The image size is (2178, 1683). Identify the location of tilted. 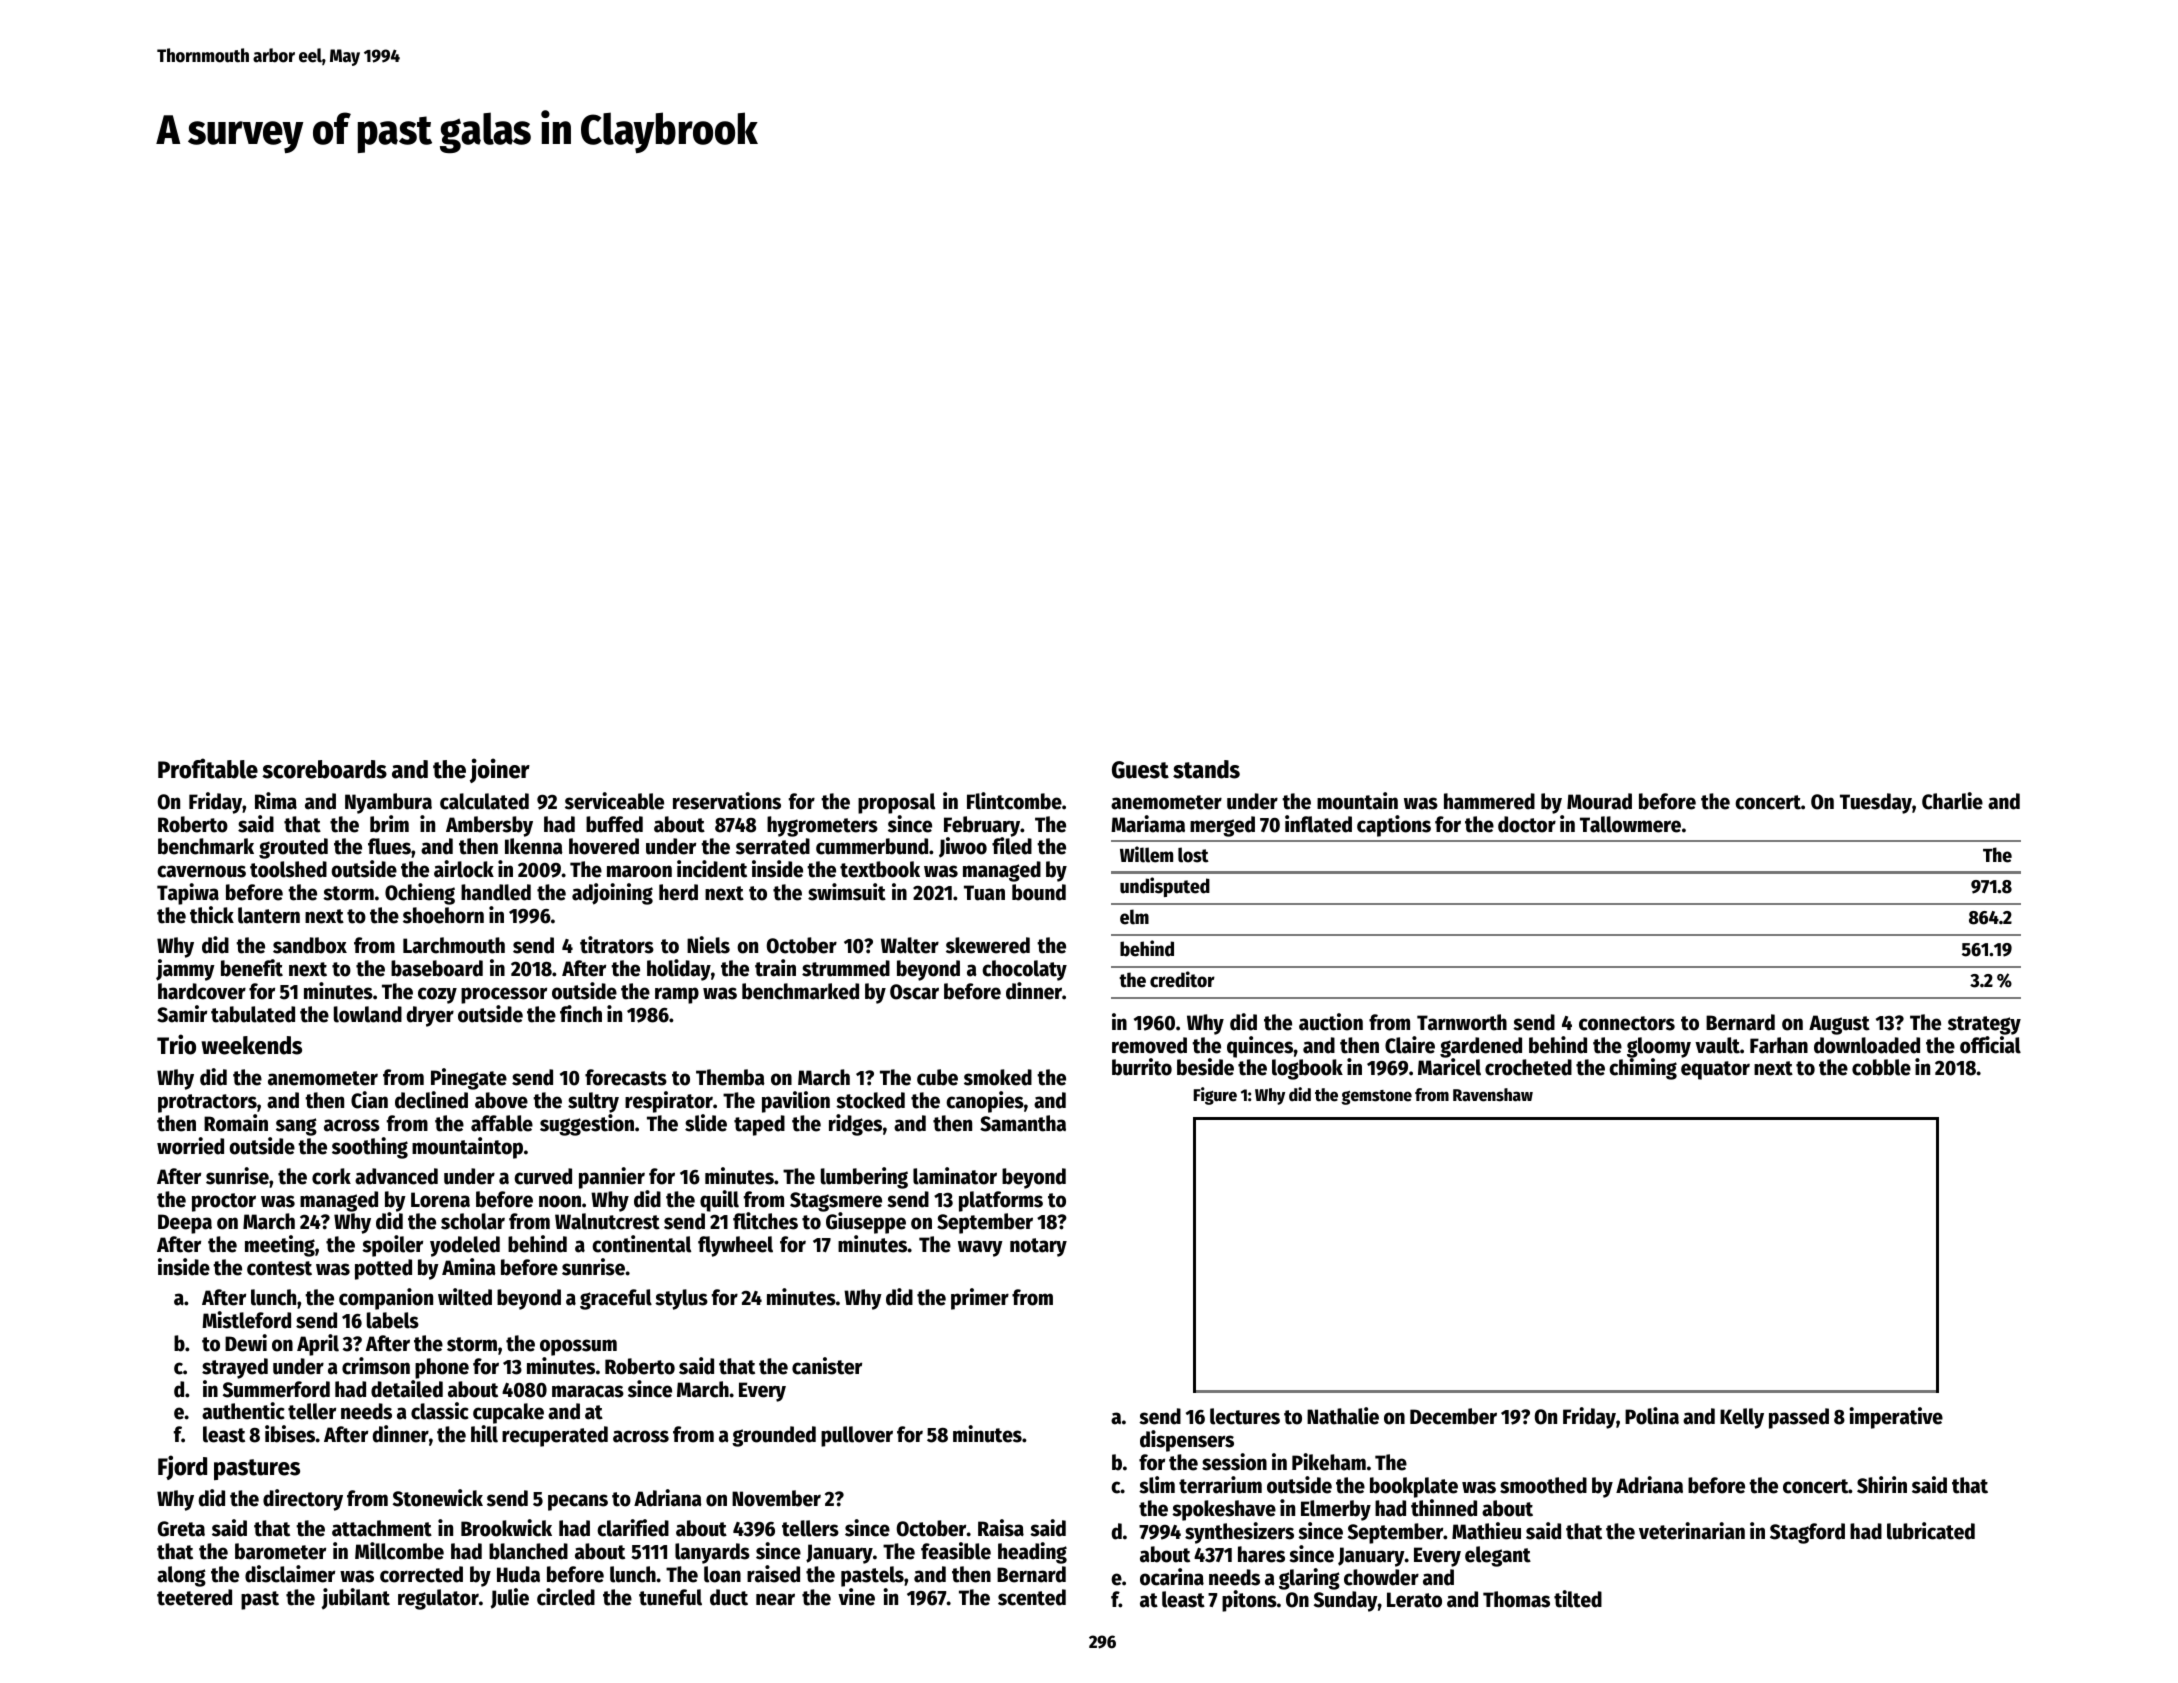
(1578, 1599).
